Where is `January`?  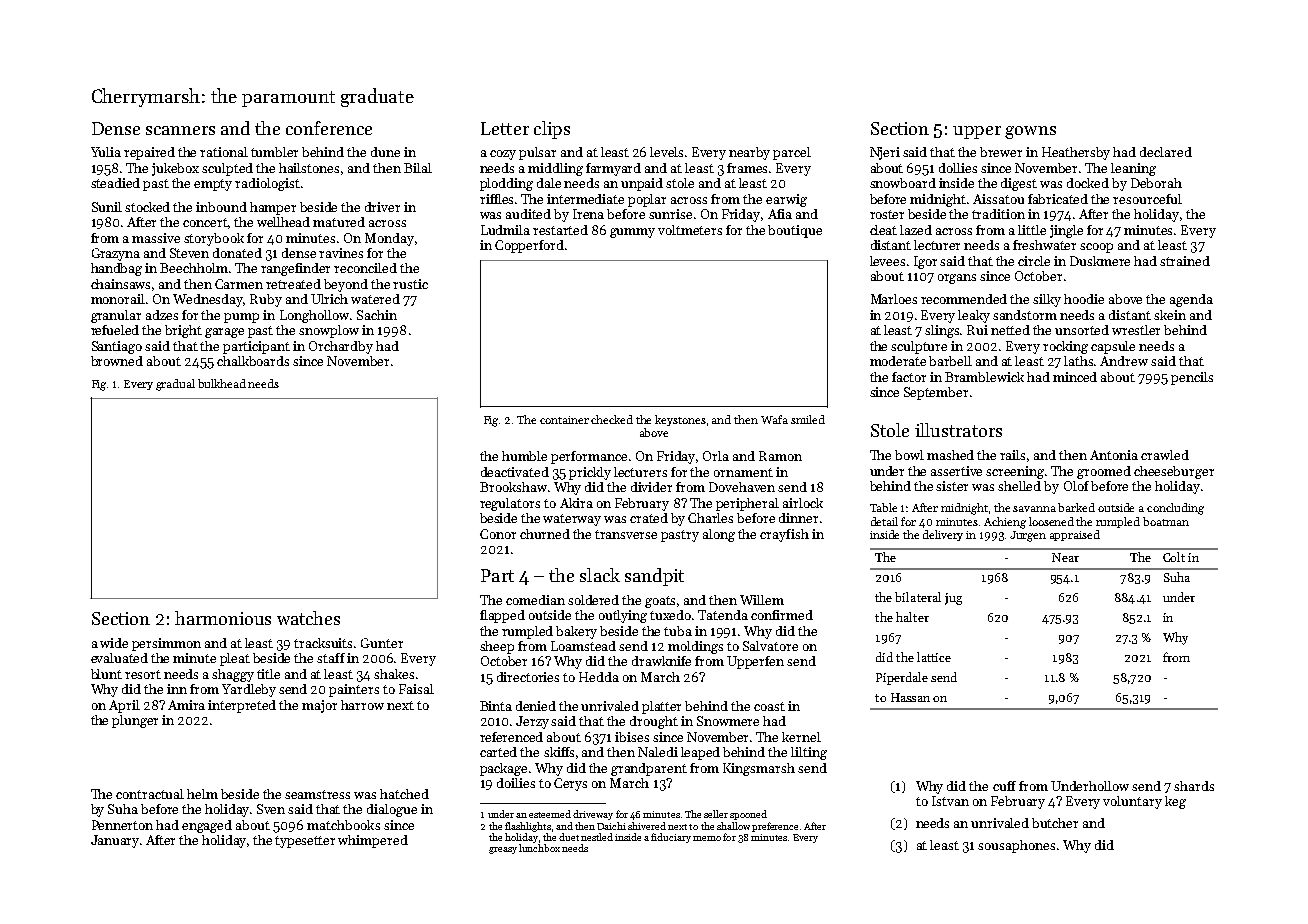
January is located at coordinates (115, 841).
